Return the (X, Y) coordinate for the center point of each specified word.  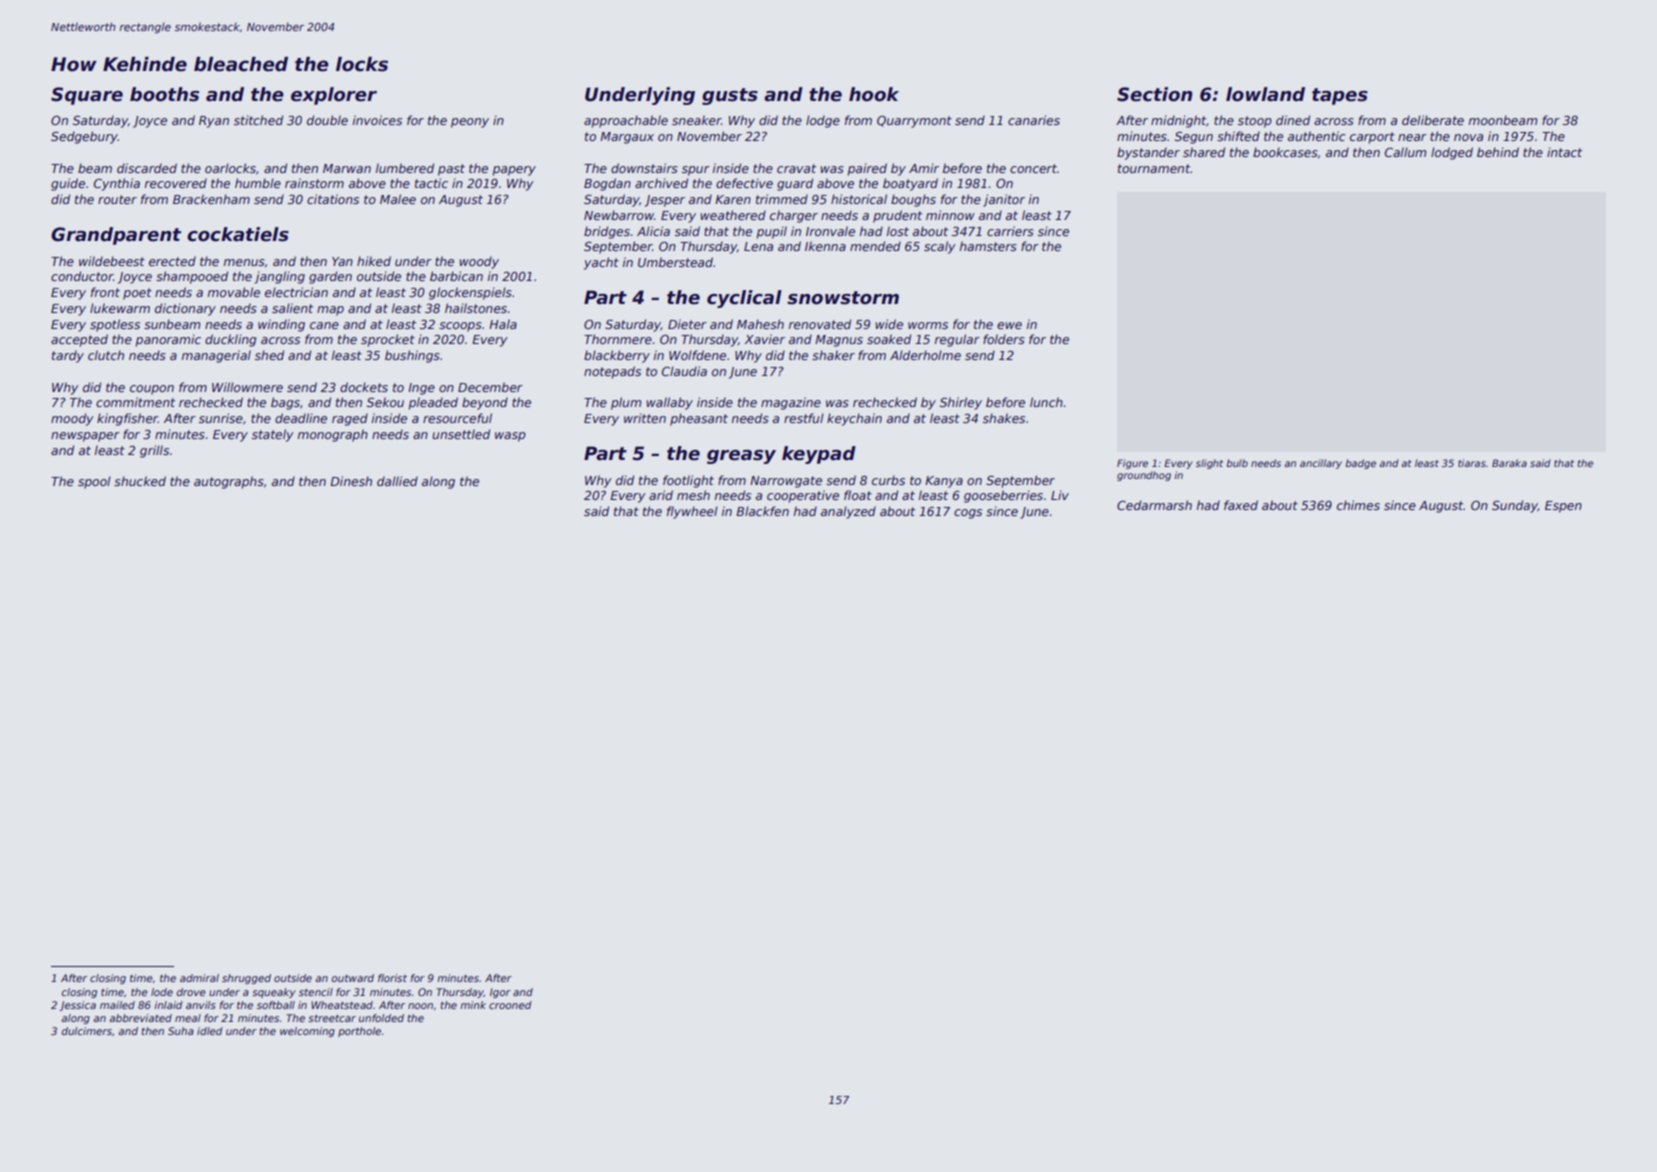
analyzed (848, 512)
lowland (1265, 94)
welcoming (307, 1032)
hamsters (988, 246)
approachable (626, 121)
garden (330, 277)
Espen (1563, 507)
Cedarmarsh (1154, 505)
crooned (510, 1005)
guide (68, 184)
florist (392, 978)
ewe (1009, 325)
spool (94, 482)
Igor (500, 993)
